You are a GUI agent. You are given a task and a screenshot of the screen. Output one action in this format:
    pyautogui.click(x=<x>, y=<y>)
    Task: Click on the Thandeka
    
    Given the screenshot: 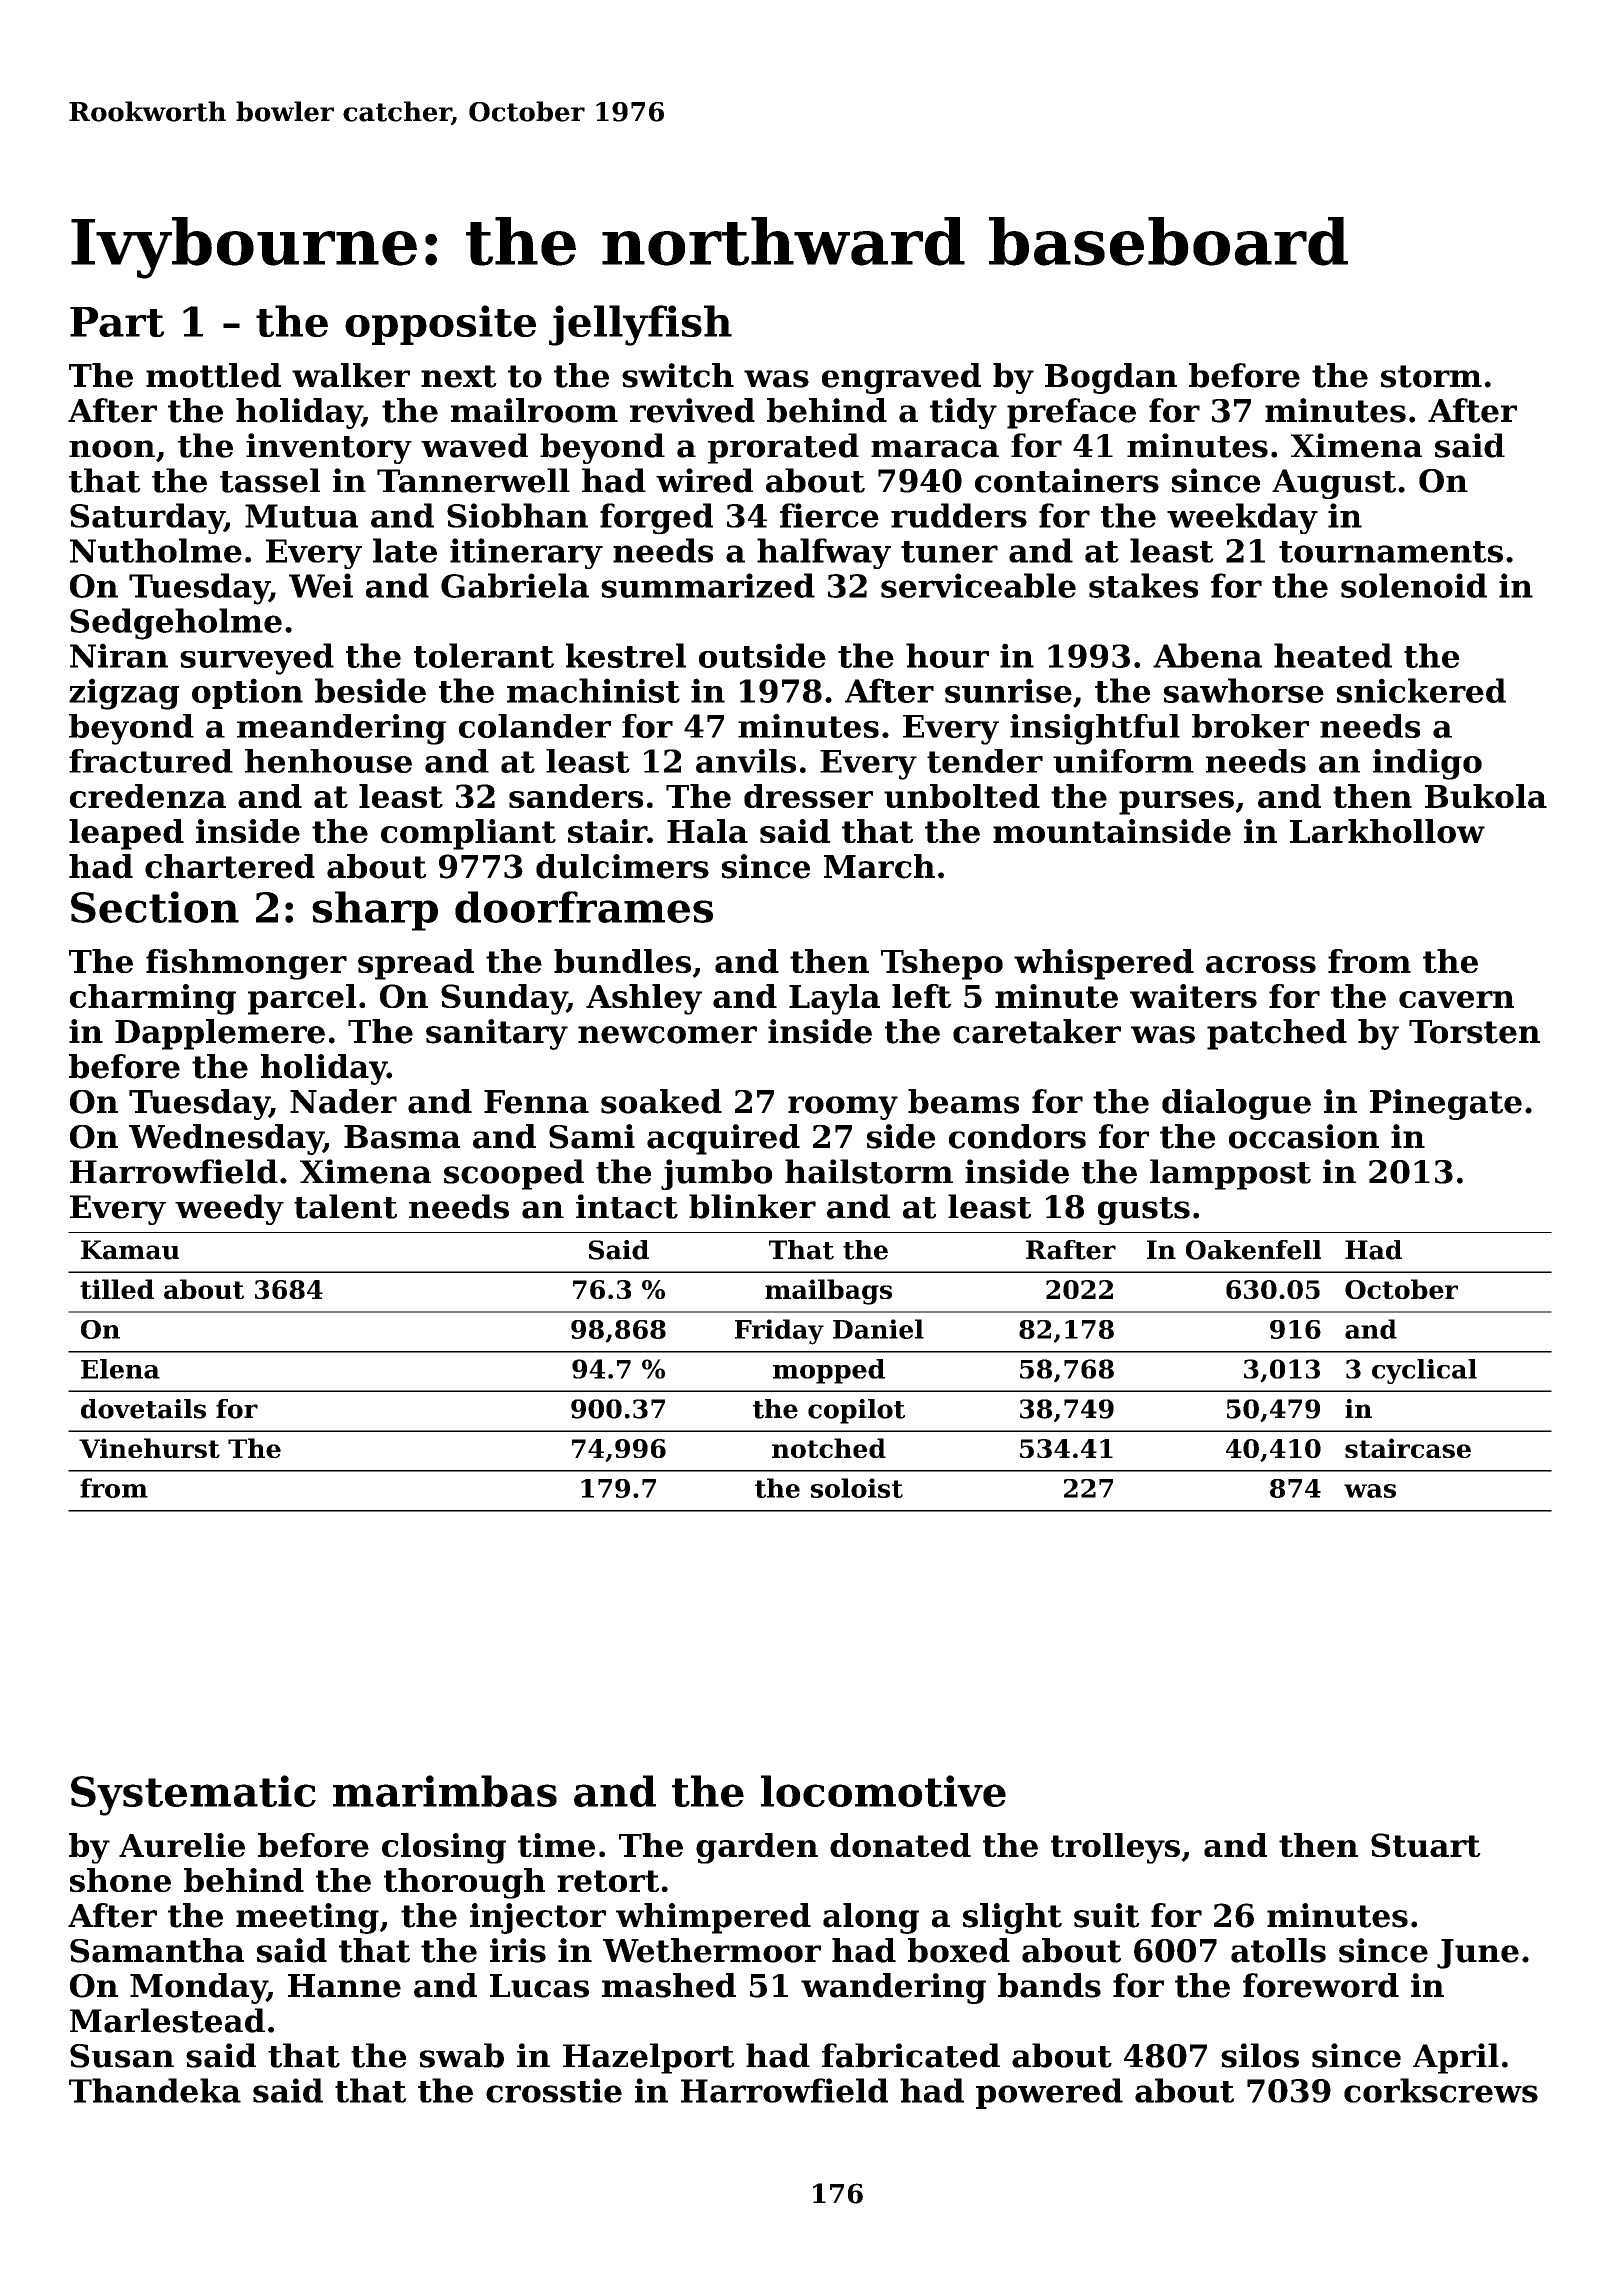 What is the action you would take?
    pyautogui.click(x=155, y=2090)
